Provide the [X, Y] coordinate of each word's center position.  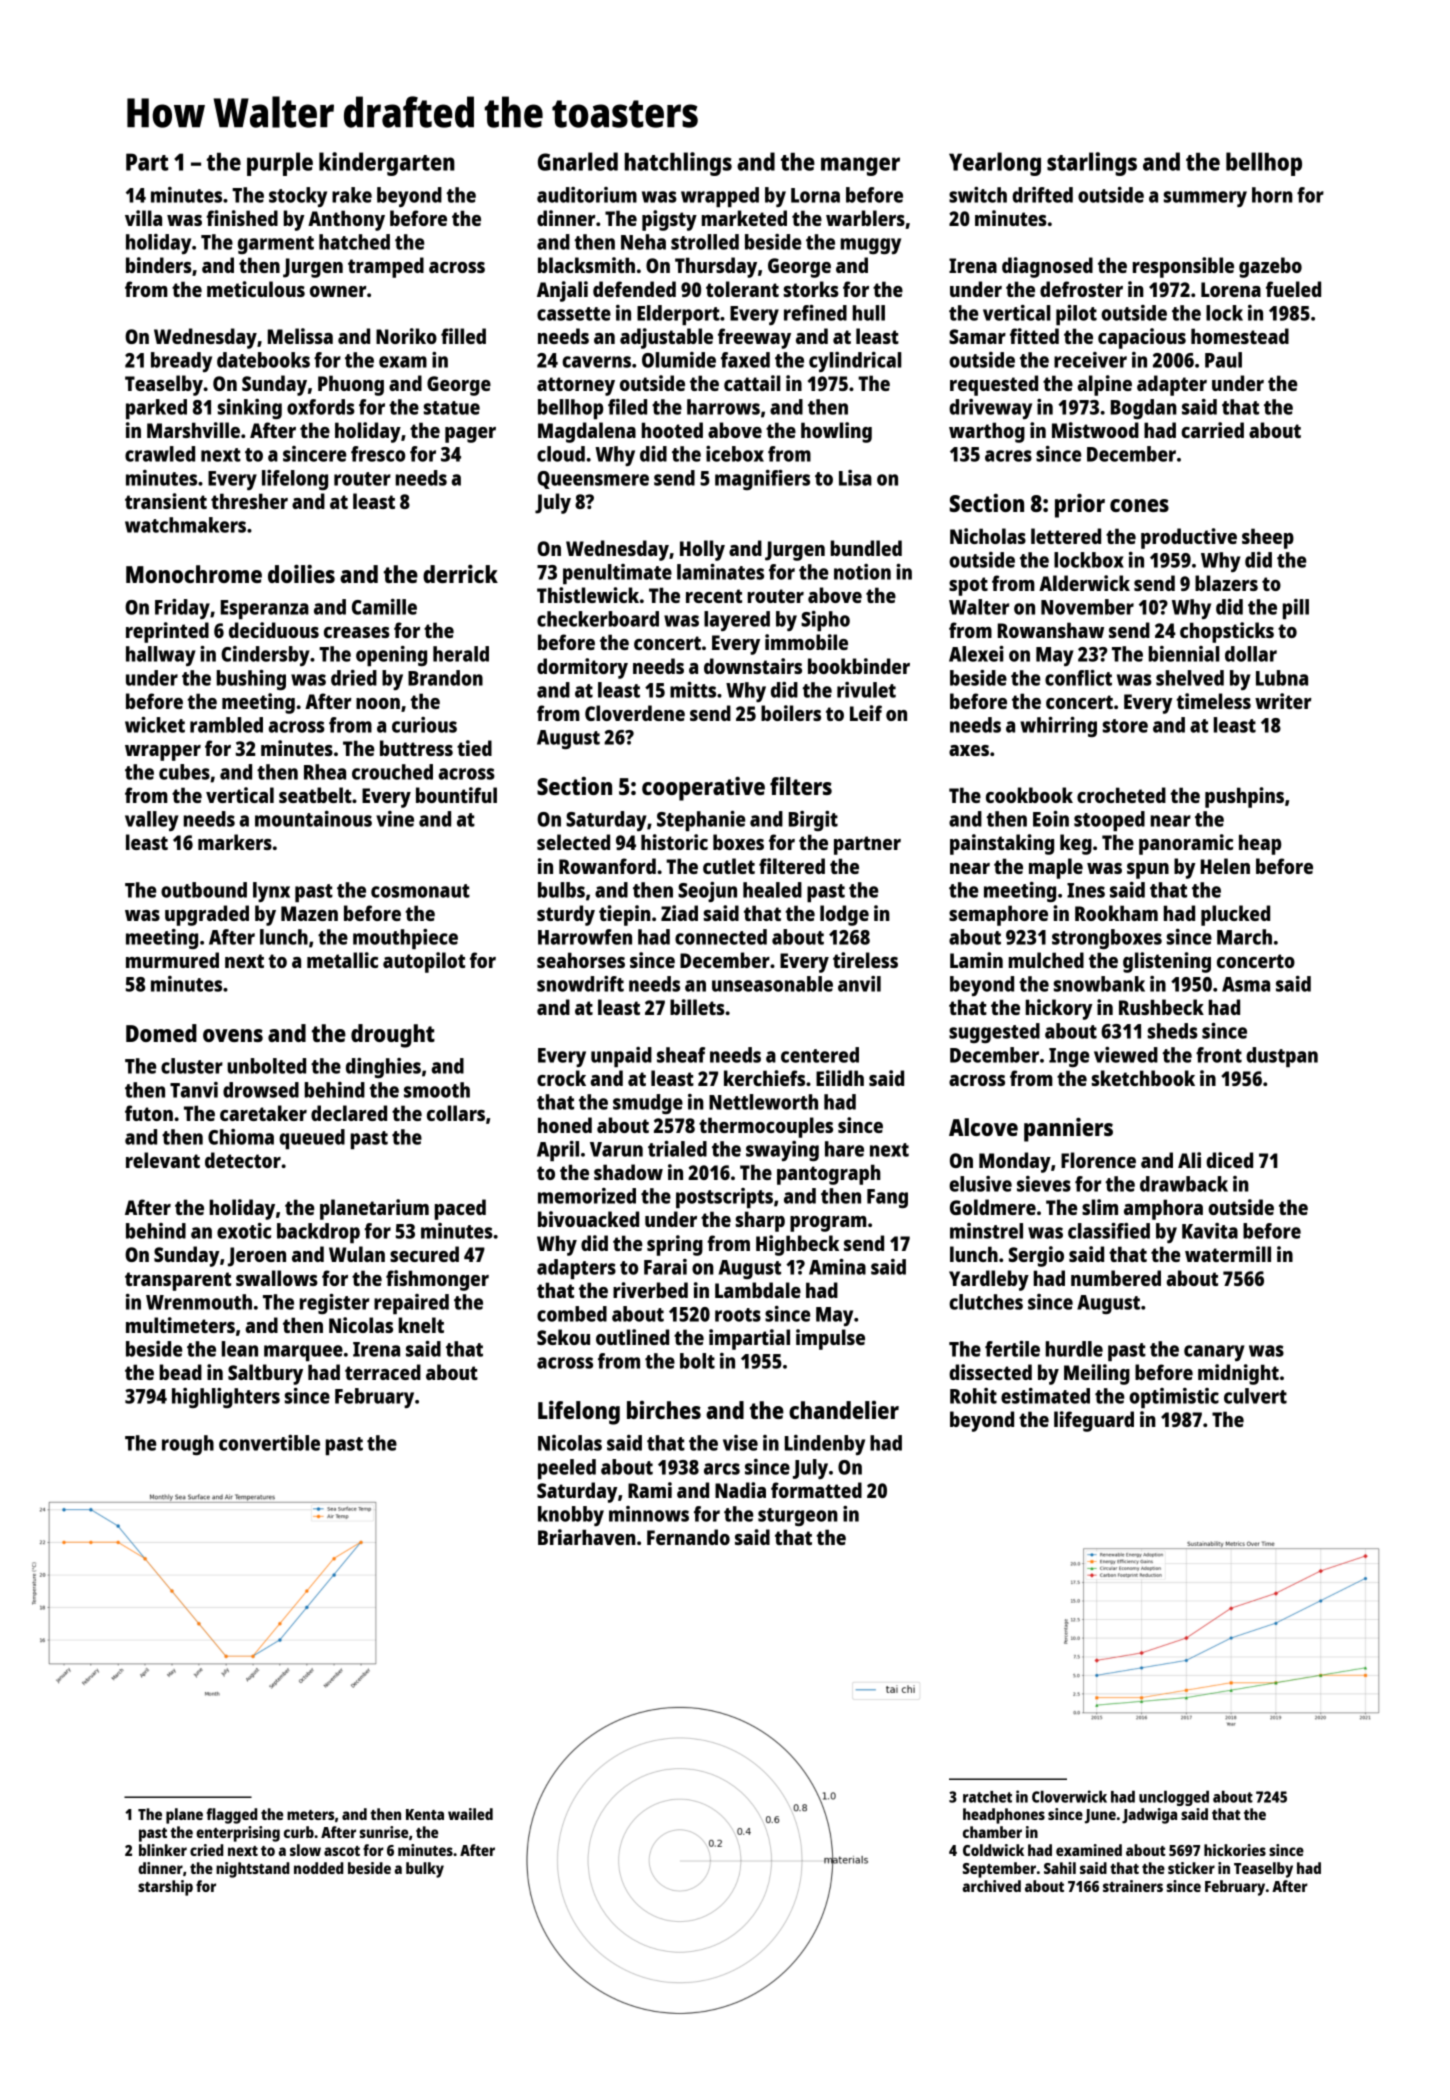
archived [992, 1886]
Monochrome [194, 574]
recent [714, 596]
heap [1260, 844]
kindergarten [387, 164]
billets [697, 1007]
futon [149, 1113]
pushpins [1244, 797]
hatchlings [678, 164]
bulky [425, 1870]
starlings [1092, 164]
